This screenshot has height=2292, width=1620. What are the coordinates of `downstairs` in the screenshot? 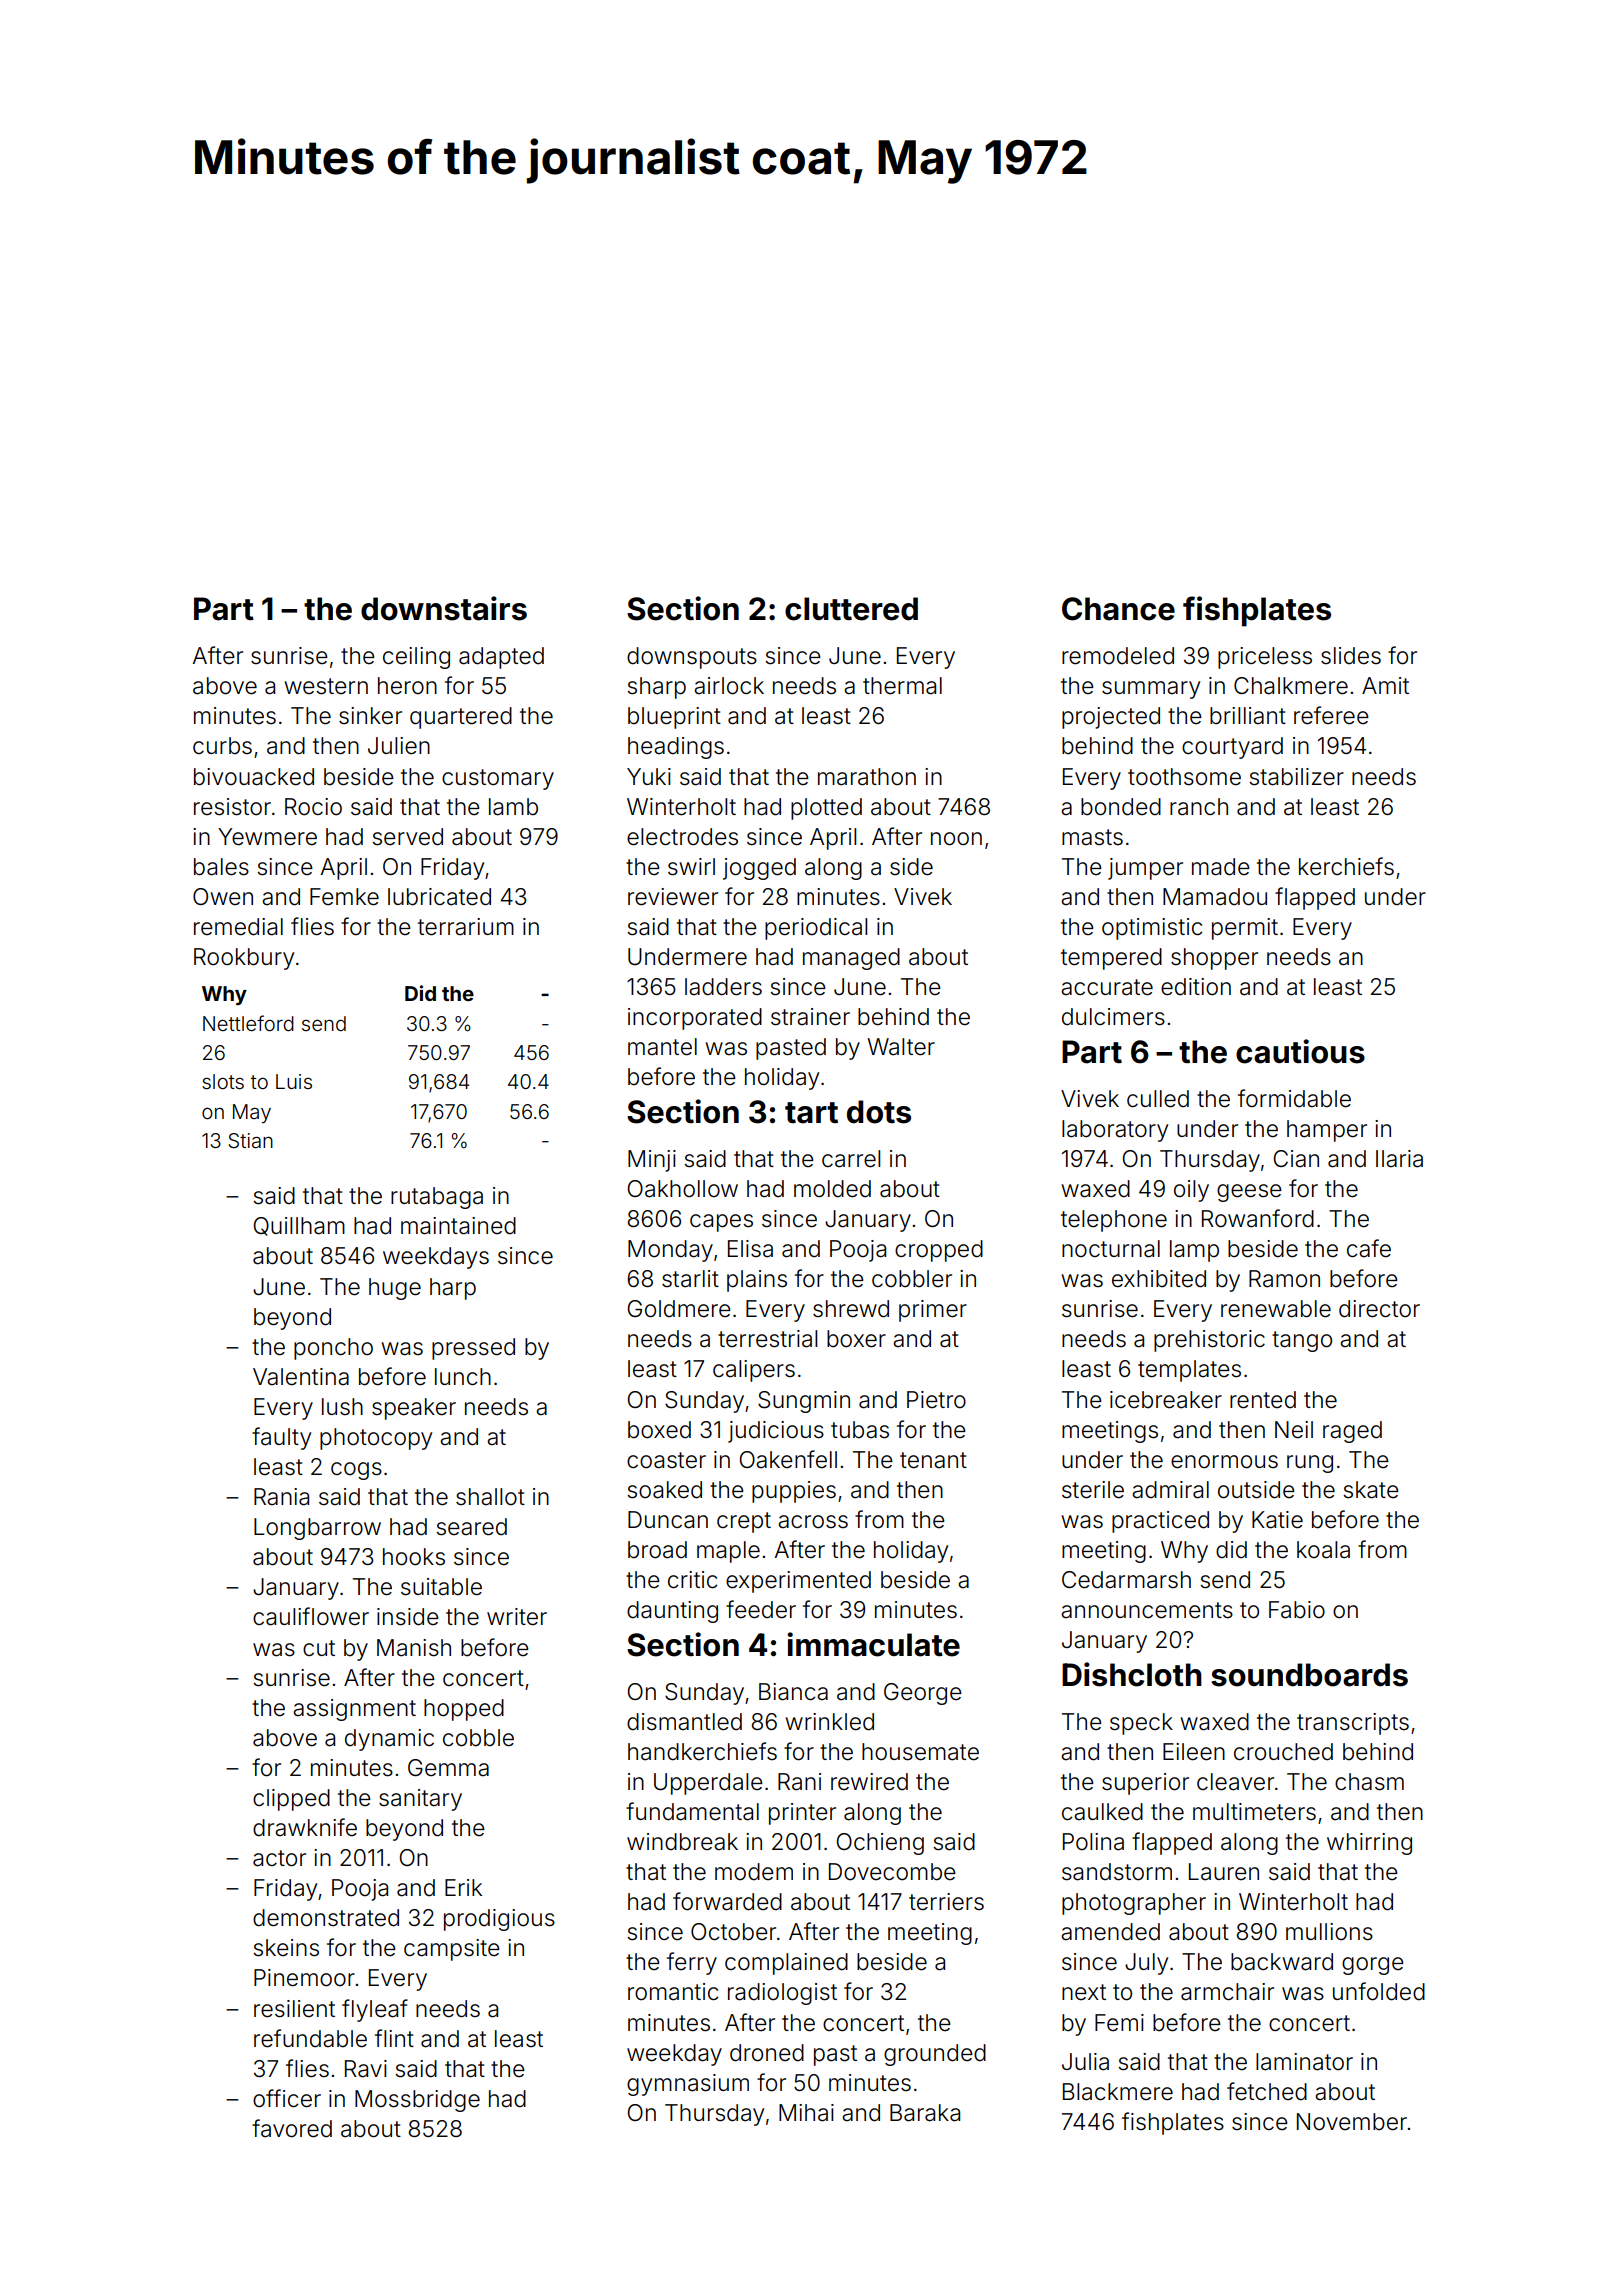 It's located at (444, 608).
